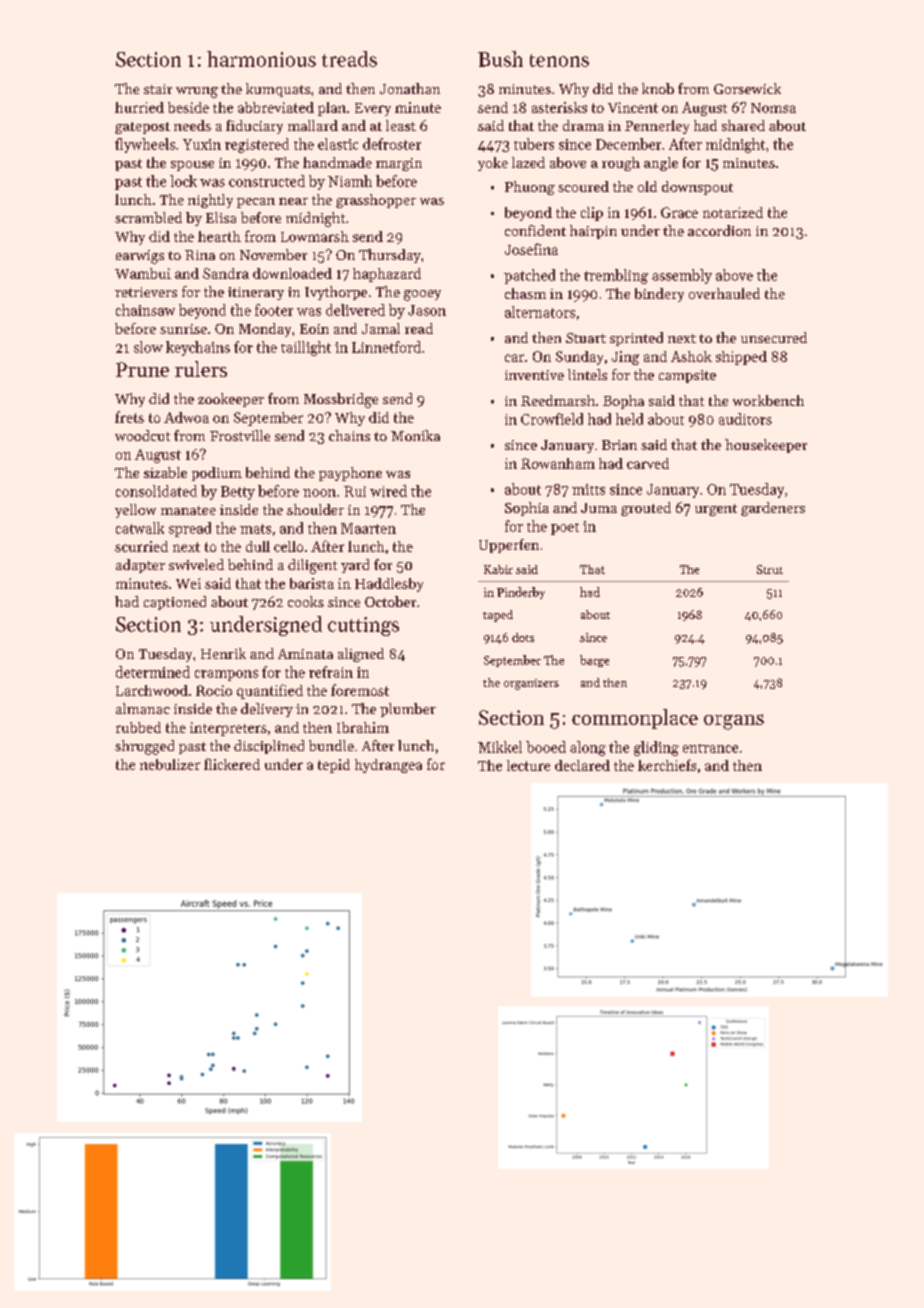  What do you see at coordinates (148, 347) in the screenshot?
I see `slow` at bounding box center [148, 347].
